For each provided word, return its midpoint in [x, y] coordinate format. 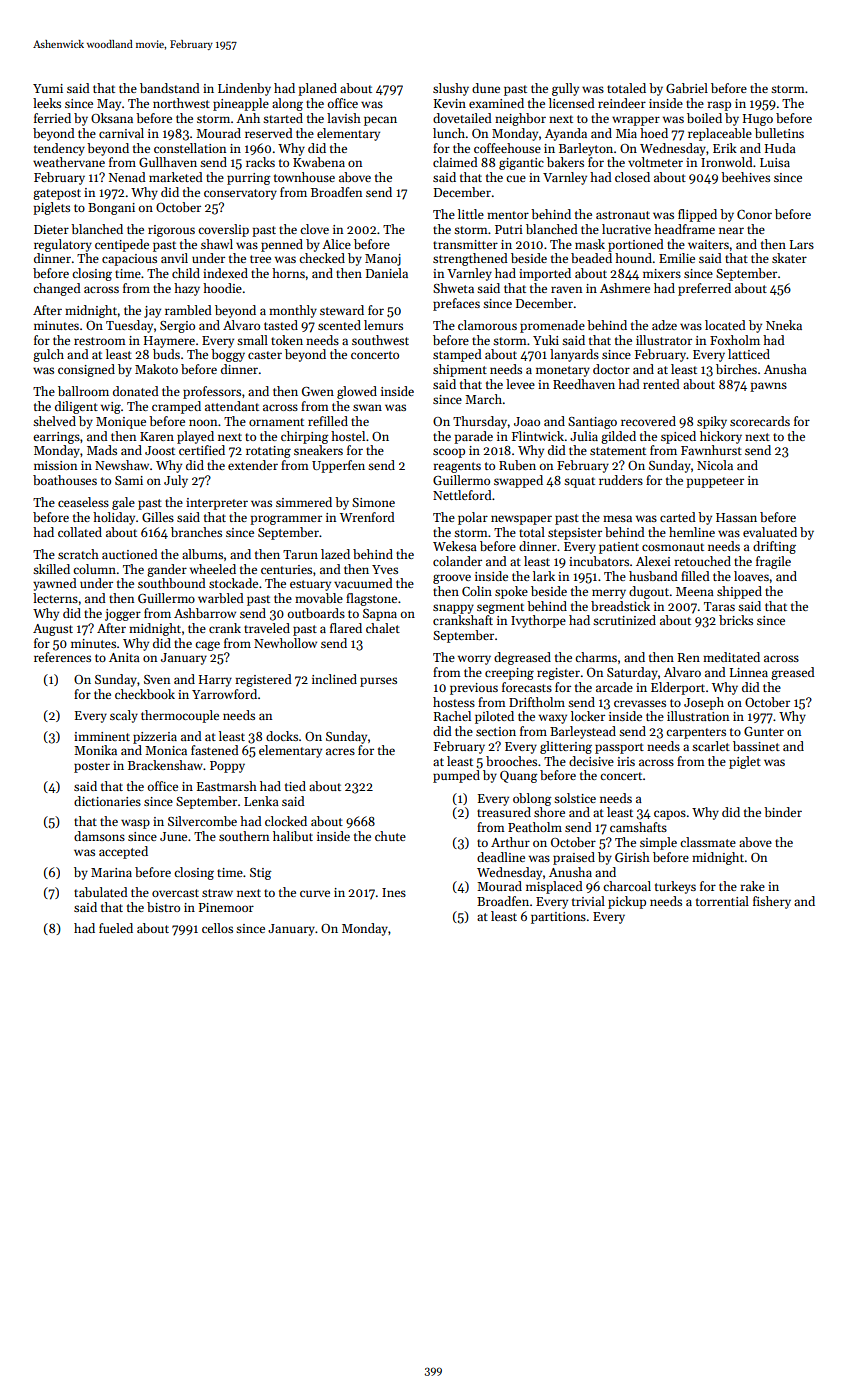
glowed [357, 392]
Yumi [48, 88]
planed [317, 89]
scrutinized [624, 620]
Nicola [715, 465]
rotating [268, 452]
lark [544, 576]
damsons [99, 836]
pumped [456, 776]
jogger [123, 615]
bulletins [779, 133]
